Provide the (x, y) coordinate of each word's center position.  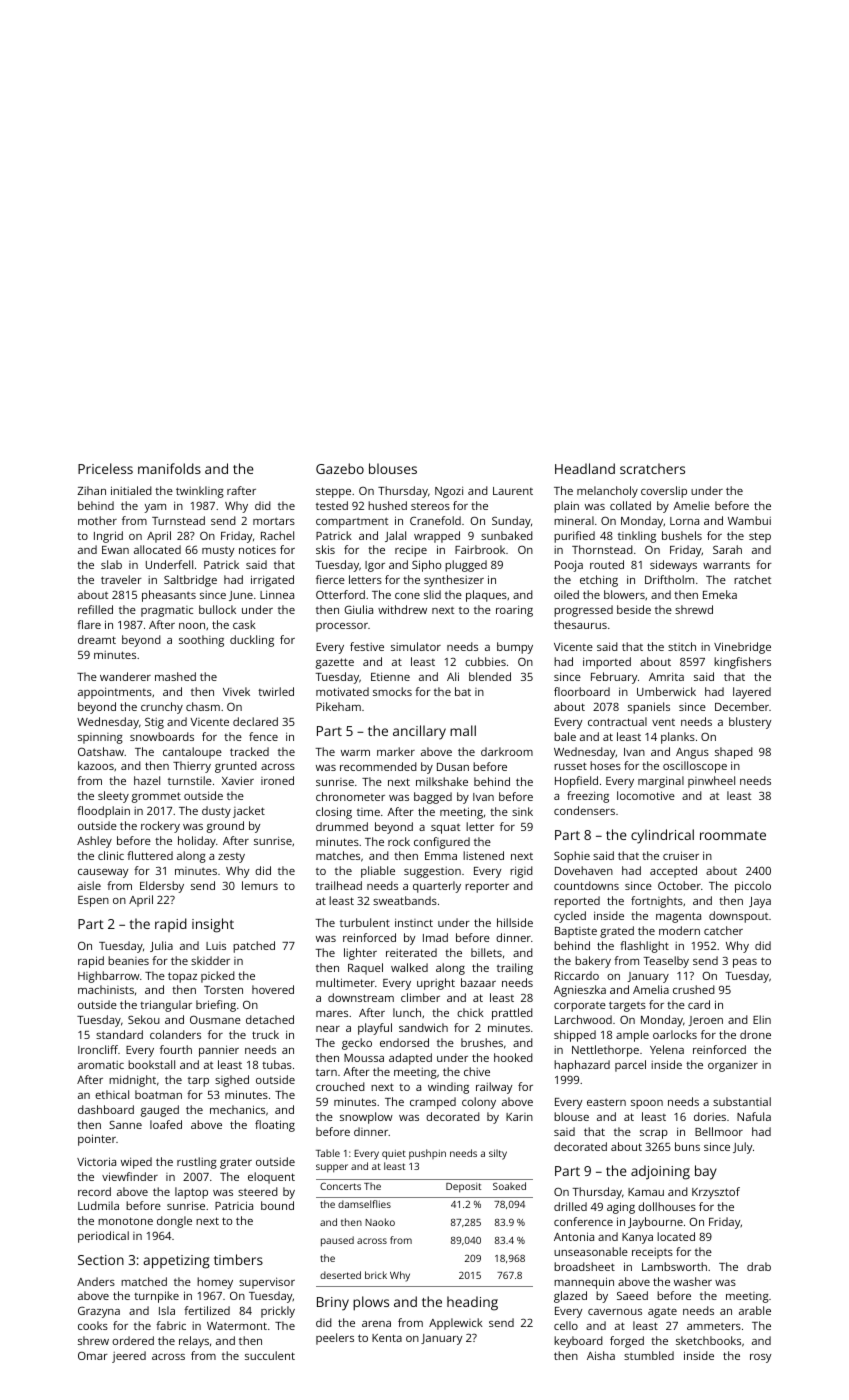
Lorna (684, 521)
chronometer (350, 796)
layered (752, 693)
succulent (270, 1355)
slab (111, 564)
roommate (733, 835)
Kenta (387, 1338)
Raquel (365, 969)
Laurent (513, 491)
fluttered (150, 855)
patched (254, 947)
